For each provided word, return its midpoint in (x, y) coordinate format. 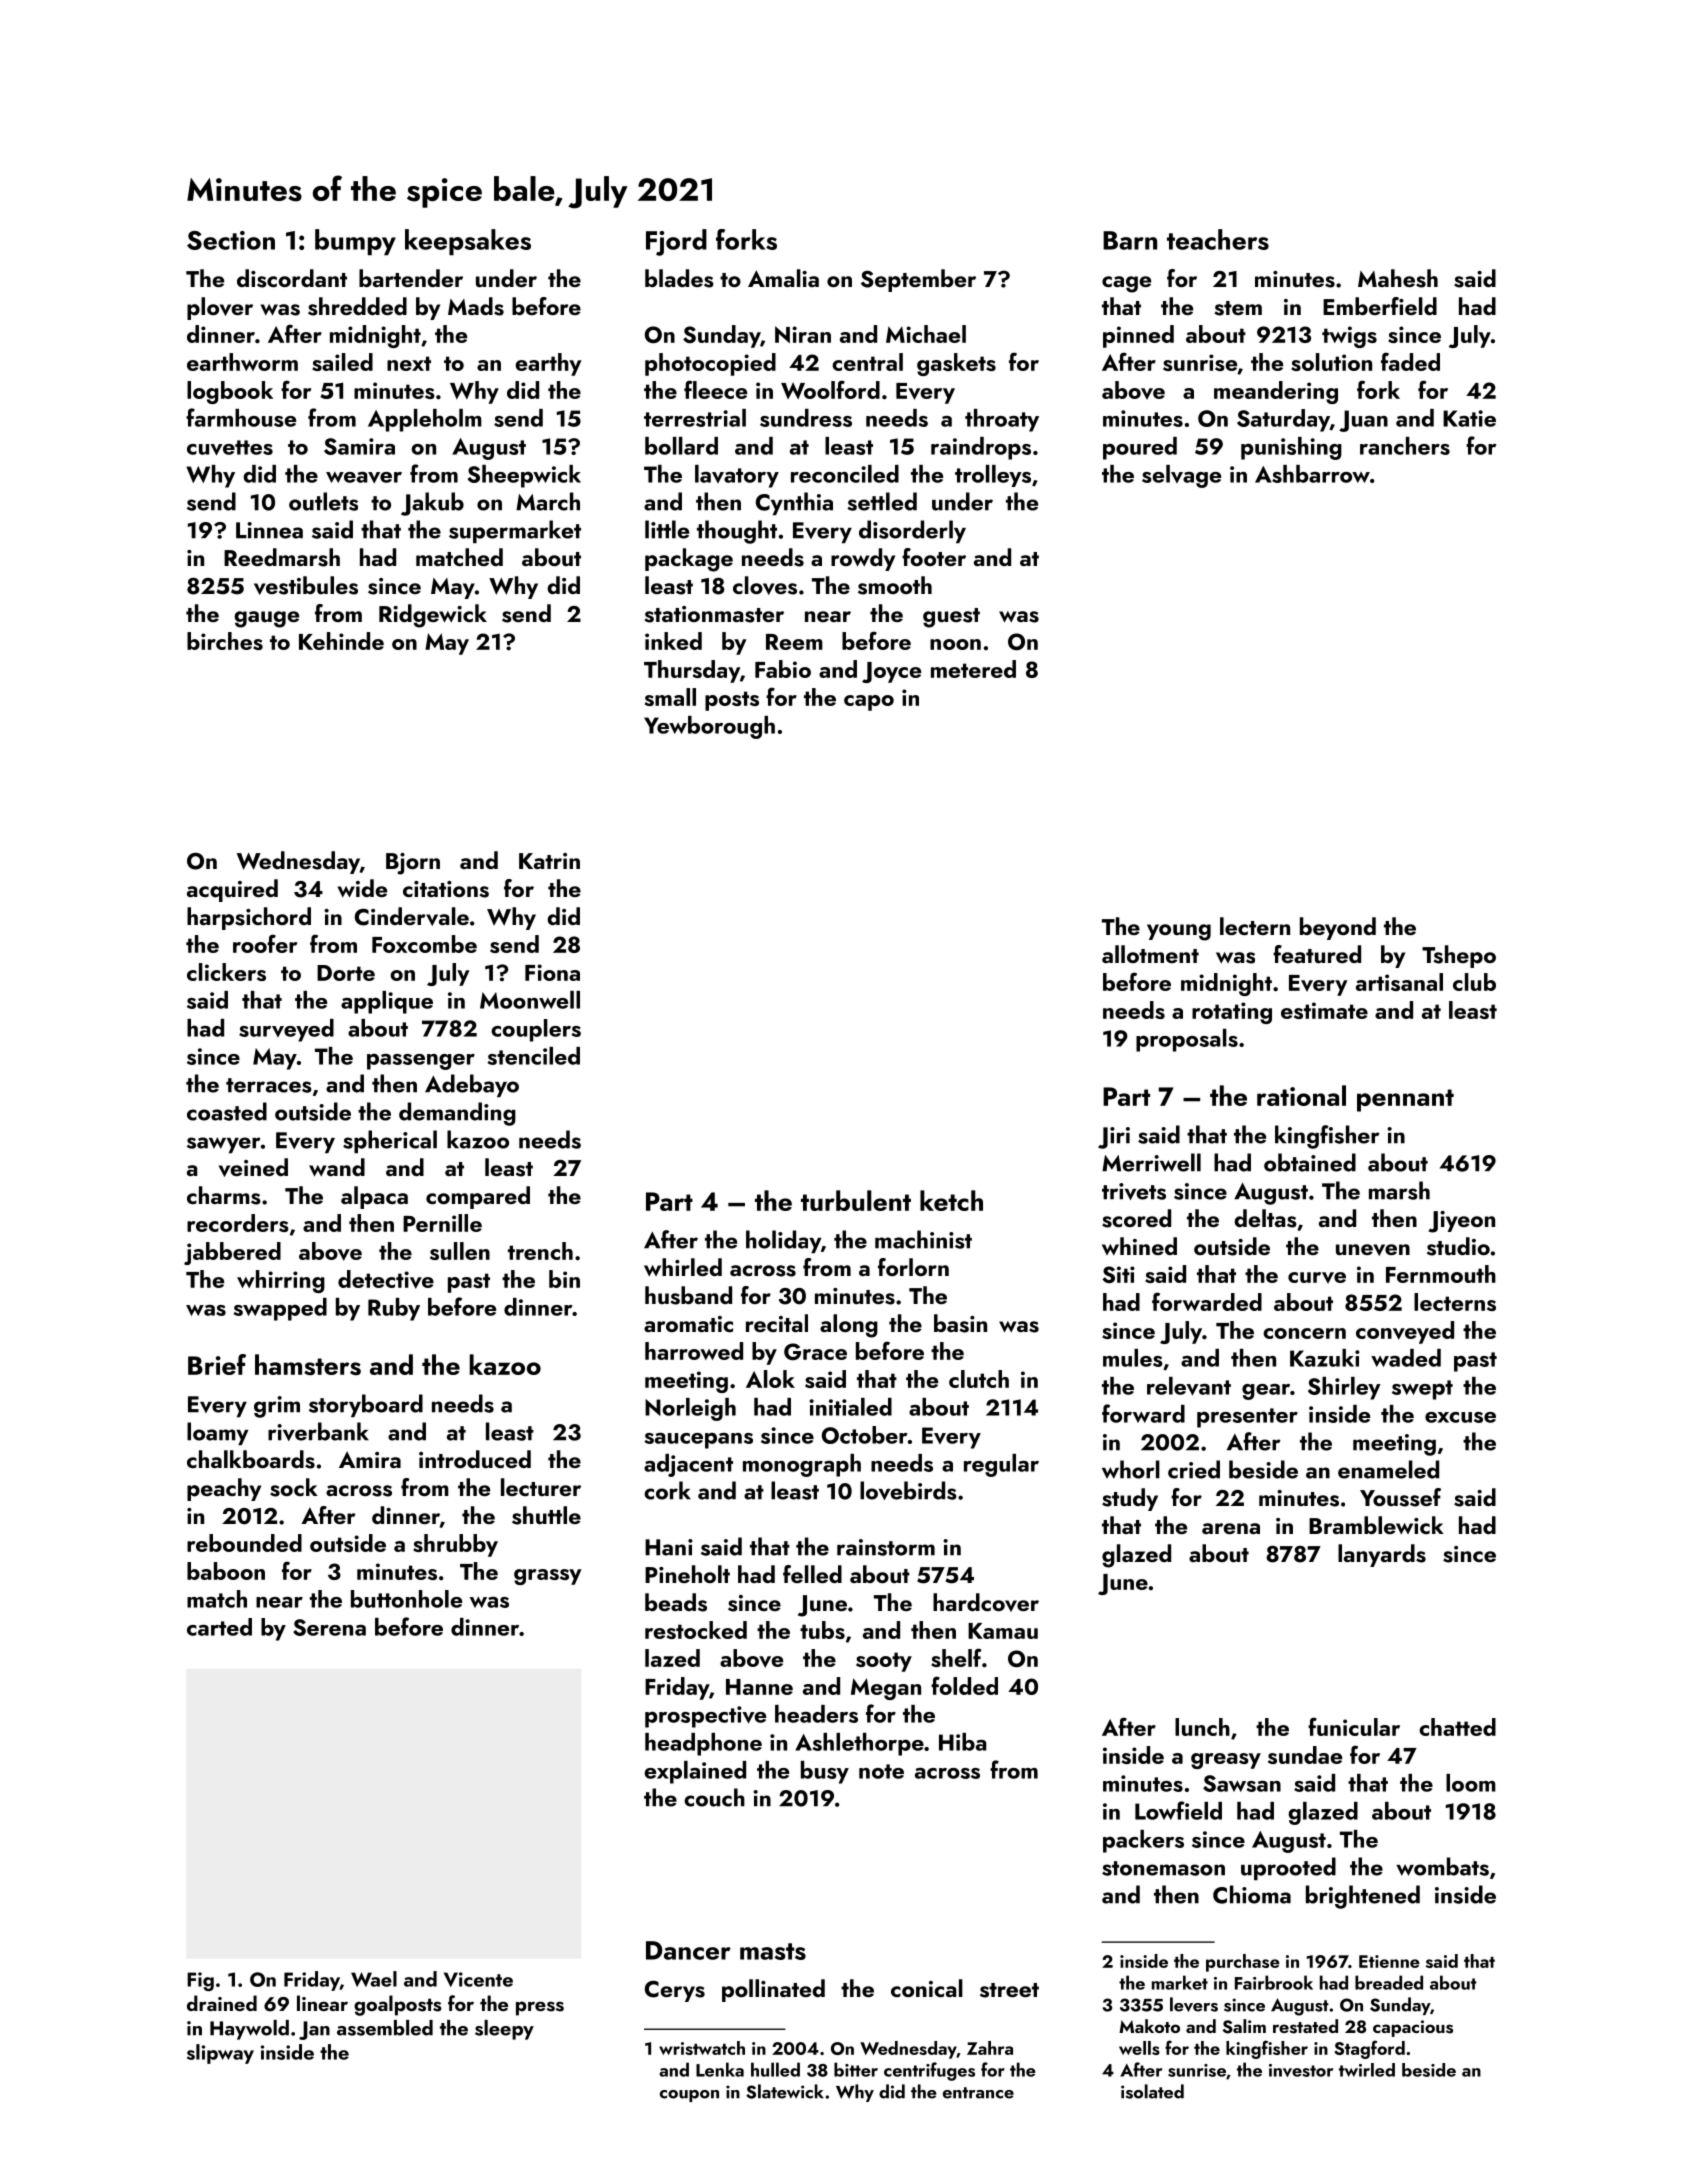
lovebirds (908, 1490)
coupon (689, 2096)
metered (973, 669)
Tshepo (1459, 956)
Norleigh (690, 1409)
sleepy (504, 2030)
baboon (226, 1571)
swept (1422, 1390)
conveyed (1405, 1332)
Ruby (394, 1309)
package (689, 560)
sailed (342, 362)
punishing (1291, 448)
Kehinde (341, 641)
